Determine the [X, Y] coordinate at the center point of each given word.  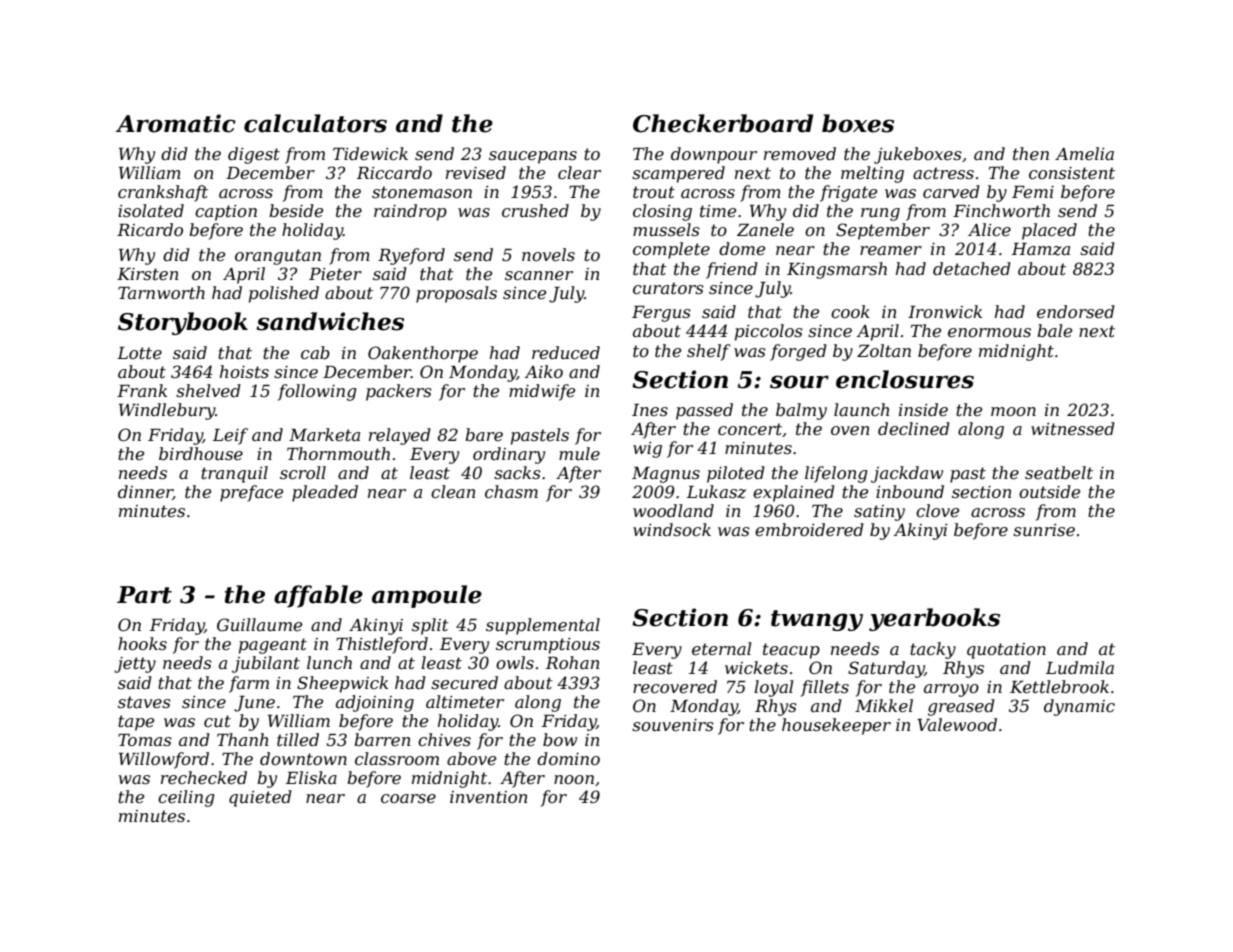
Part [144, 595]
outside [1049, 491]
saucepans [533, 157]
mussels [666, 229]
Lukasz [716, 492]
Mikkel [884, 705]
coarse [408, 798]
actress [943, 173]
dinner [145, 492]
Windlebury [167, 411]
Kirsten [147, 274]
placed [1049, 231]
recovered [675, 686]
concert [750, 429]
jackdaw [907, 474]
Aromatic [176, 123]
